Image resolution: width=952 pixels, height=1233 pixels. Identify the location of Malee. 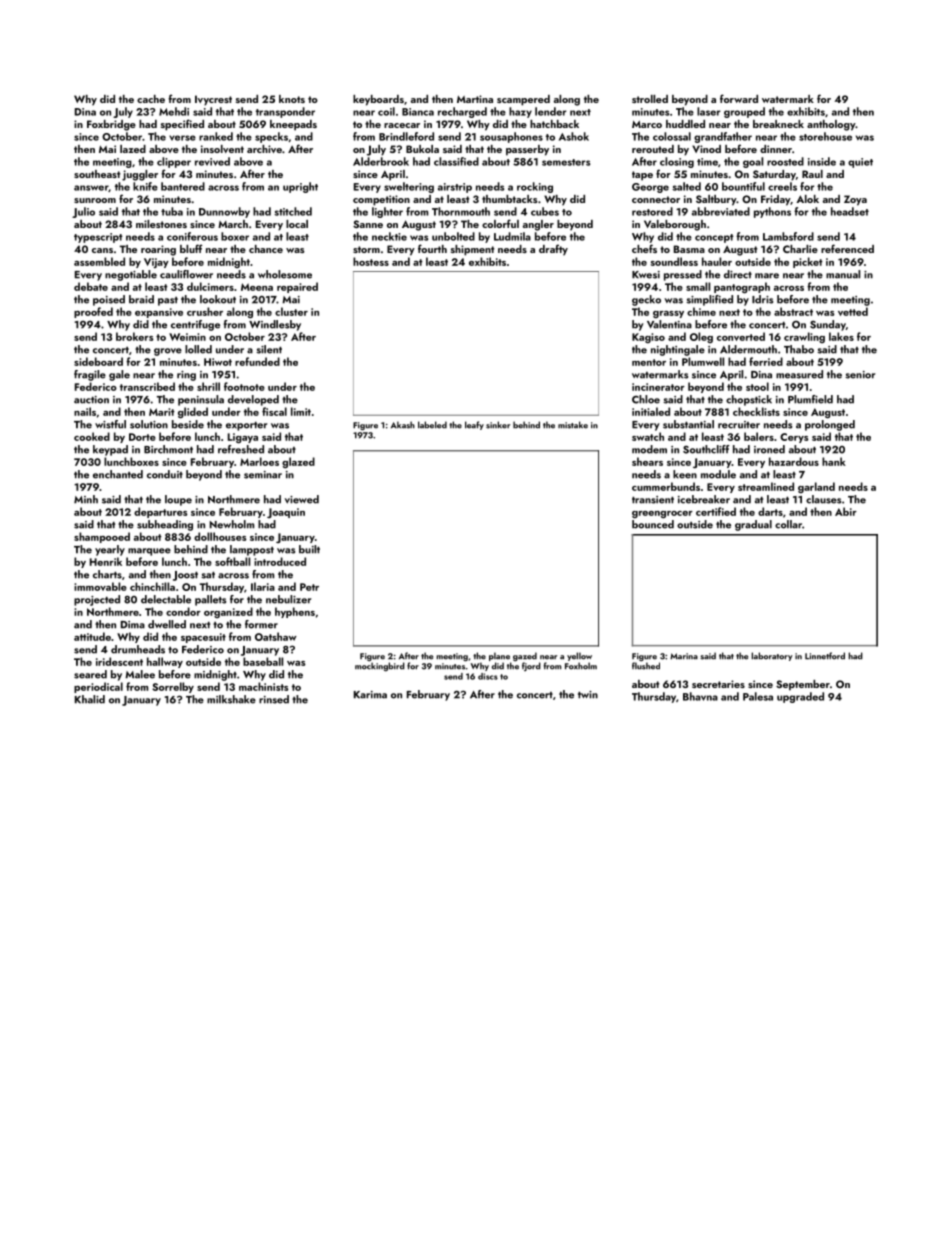
(140, 674).
